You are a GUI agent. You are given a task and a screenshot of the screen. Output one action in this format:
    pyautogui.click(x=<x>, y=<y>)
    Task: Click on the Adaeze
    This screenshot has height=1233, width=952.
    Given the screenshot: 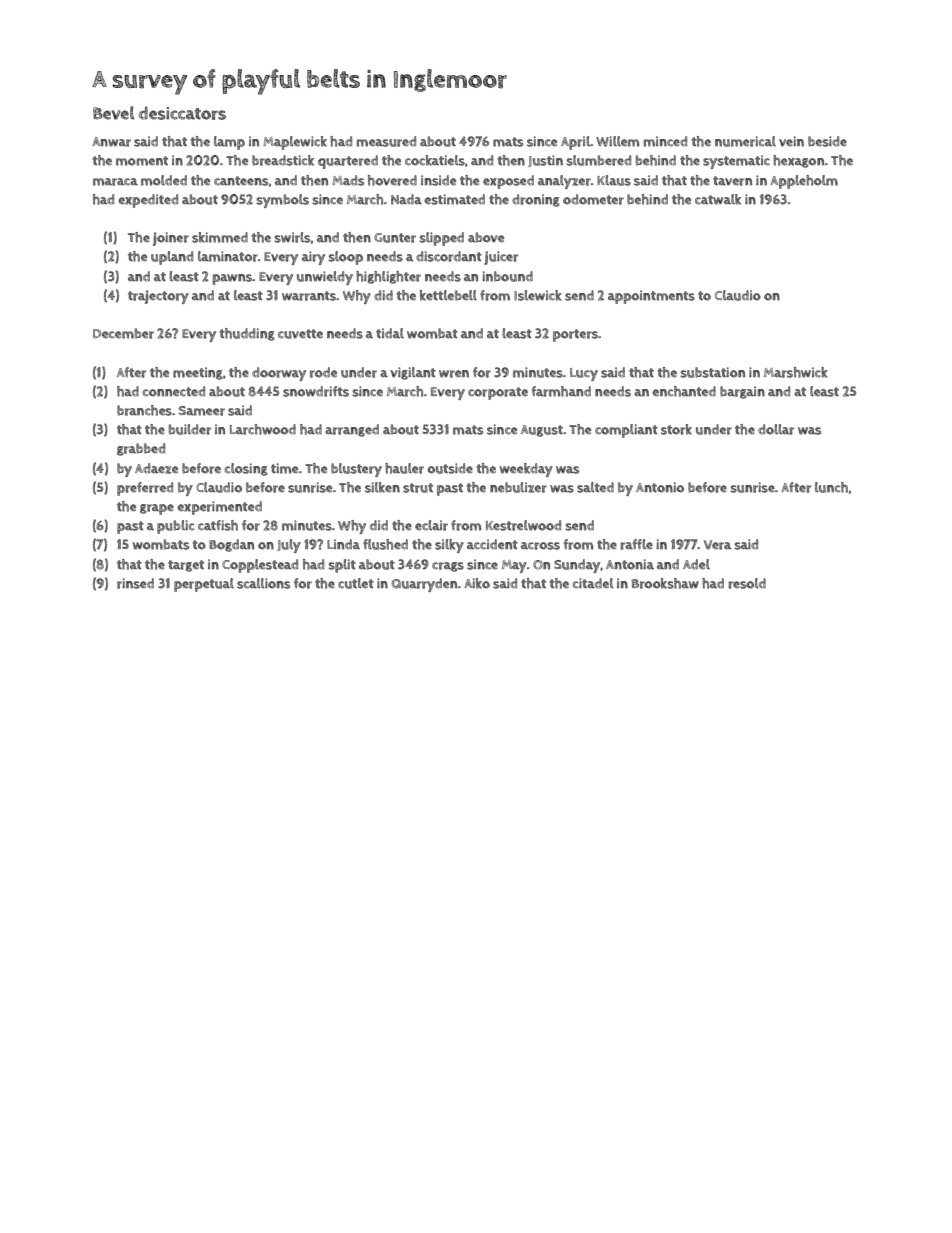 What is the action you would take?
    pyautogui.click(x=156, y=468)
